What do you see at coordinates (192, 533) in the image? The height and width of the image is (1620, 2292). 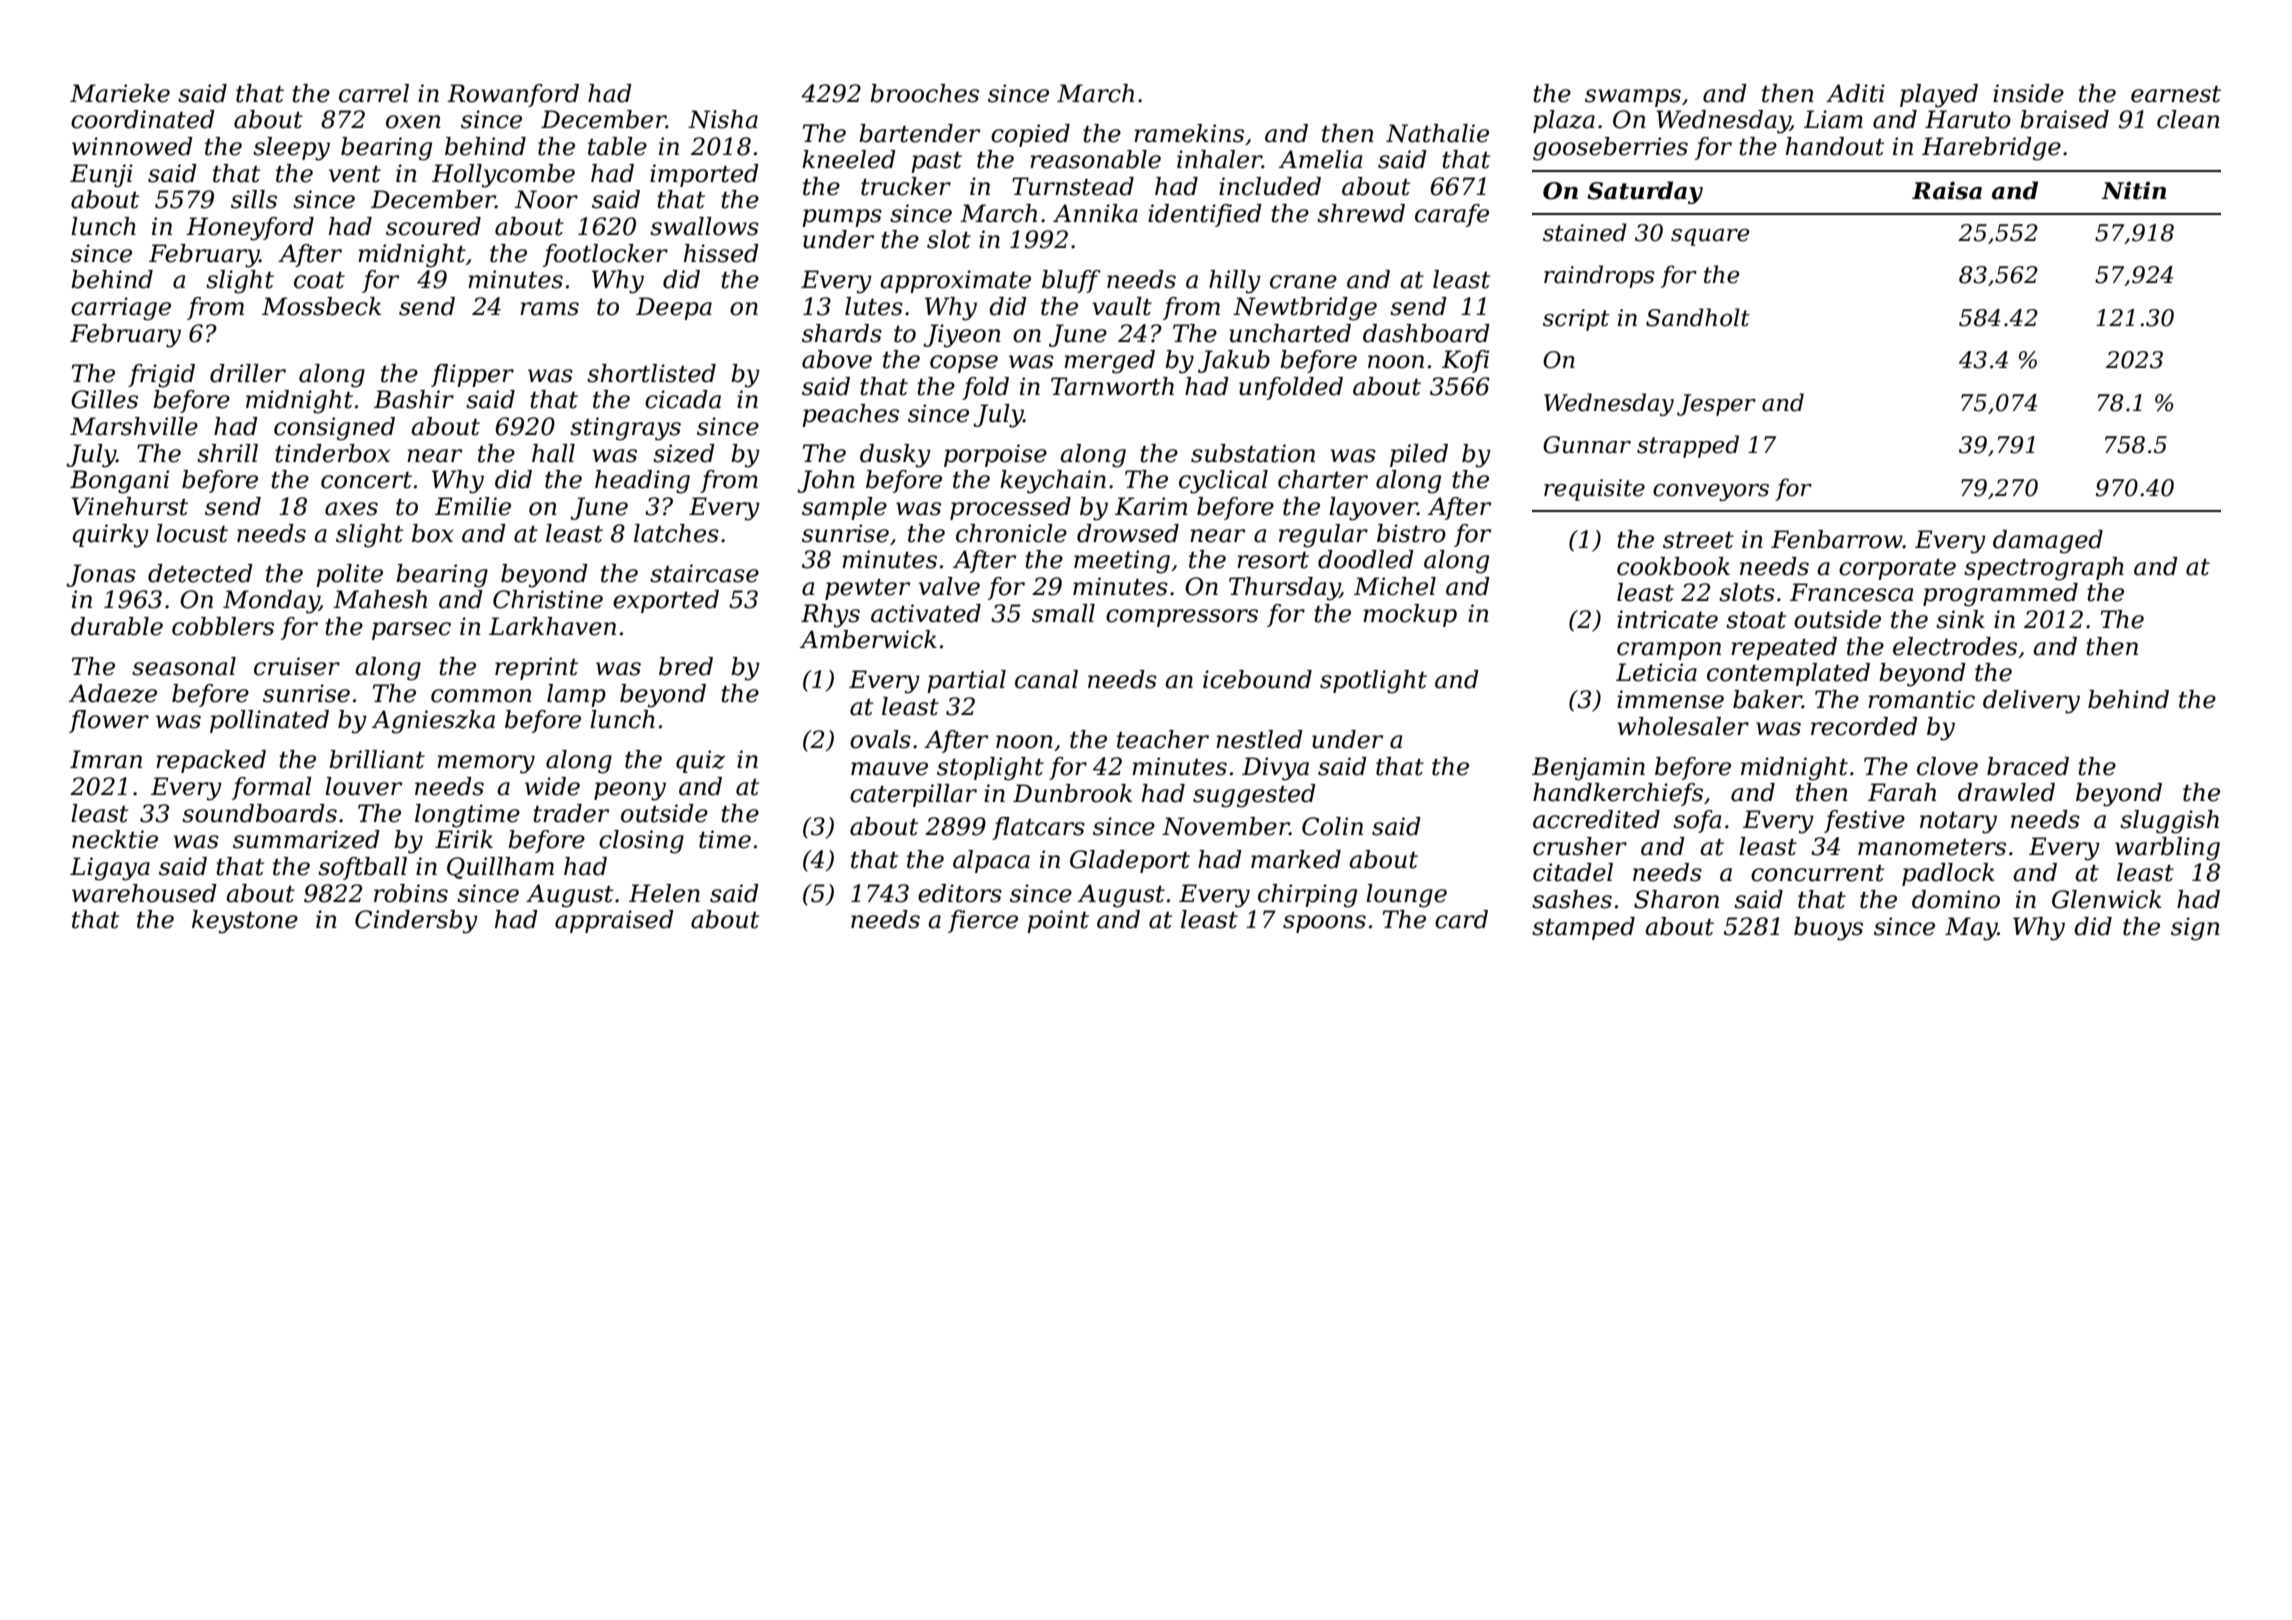 I see `locust` at bounding box center [192, 533].
